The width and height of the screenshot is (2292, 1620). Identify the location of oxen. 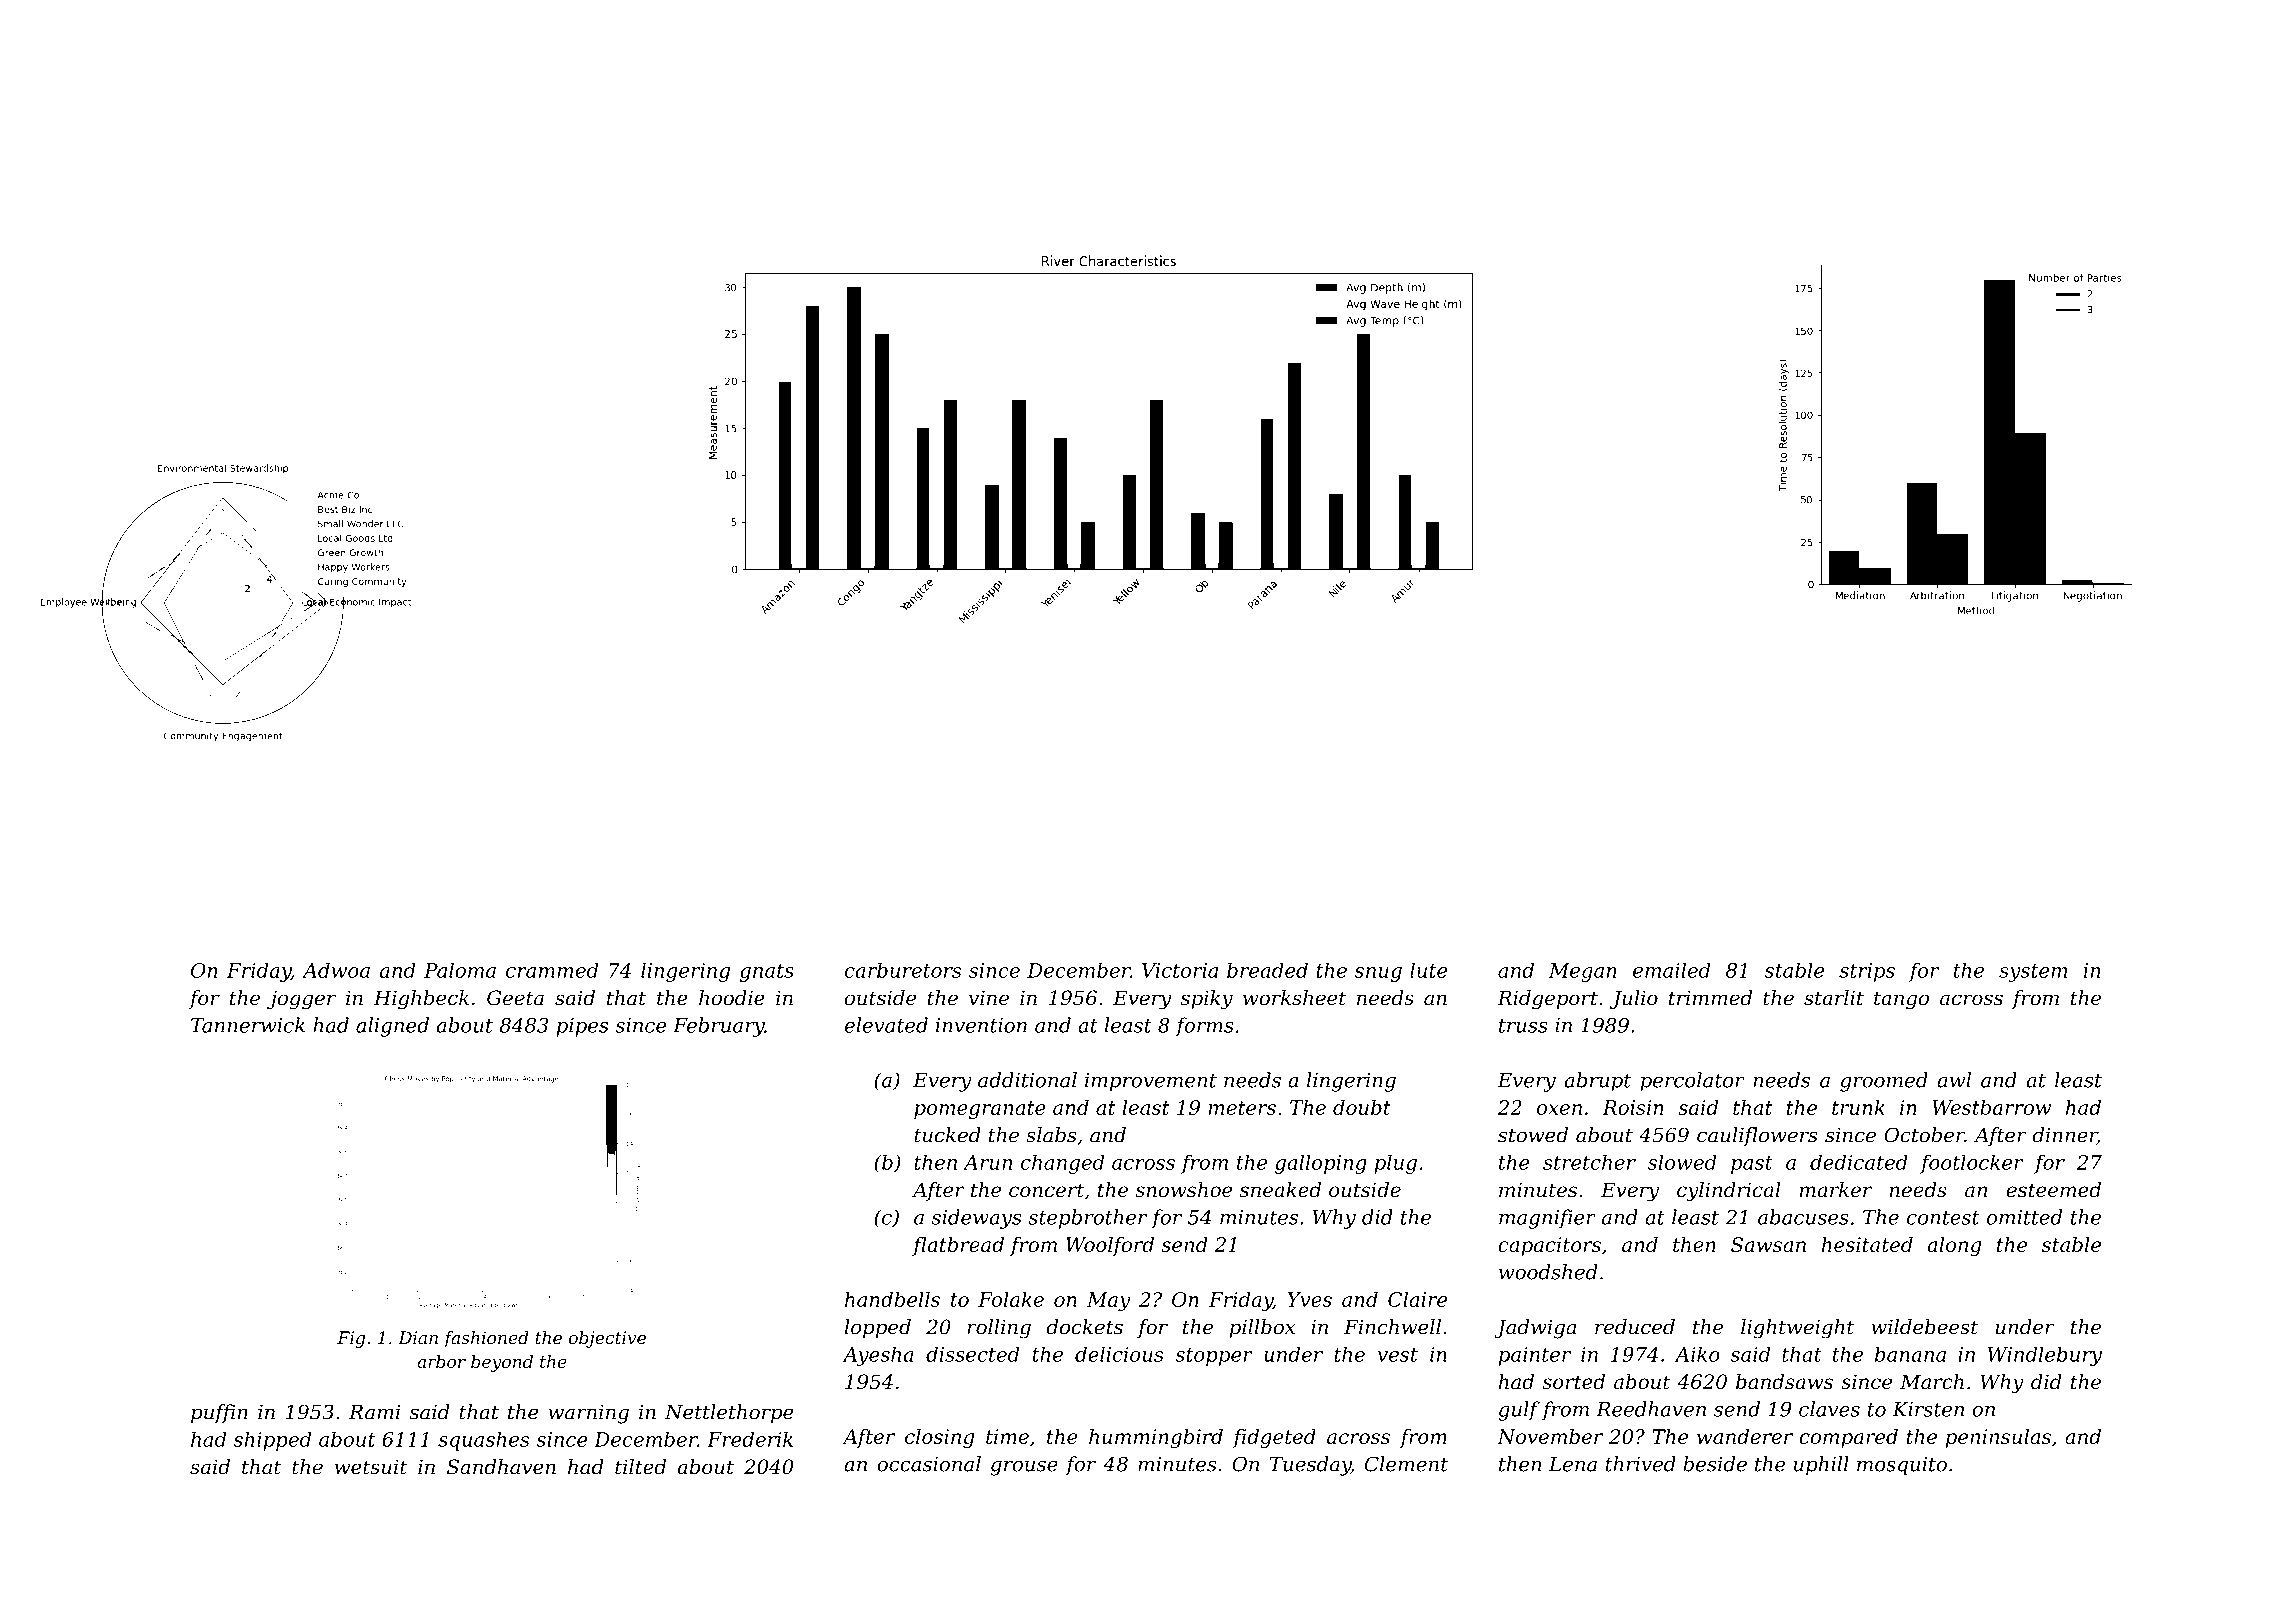
(1559, 1109).
